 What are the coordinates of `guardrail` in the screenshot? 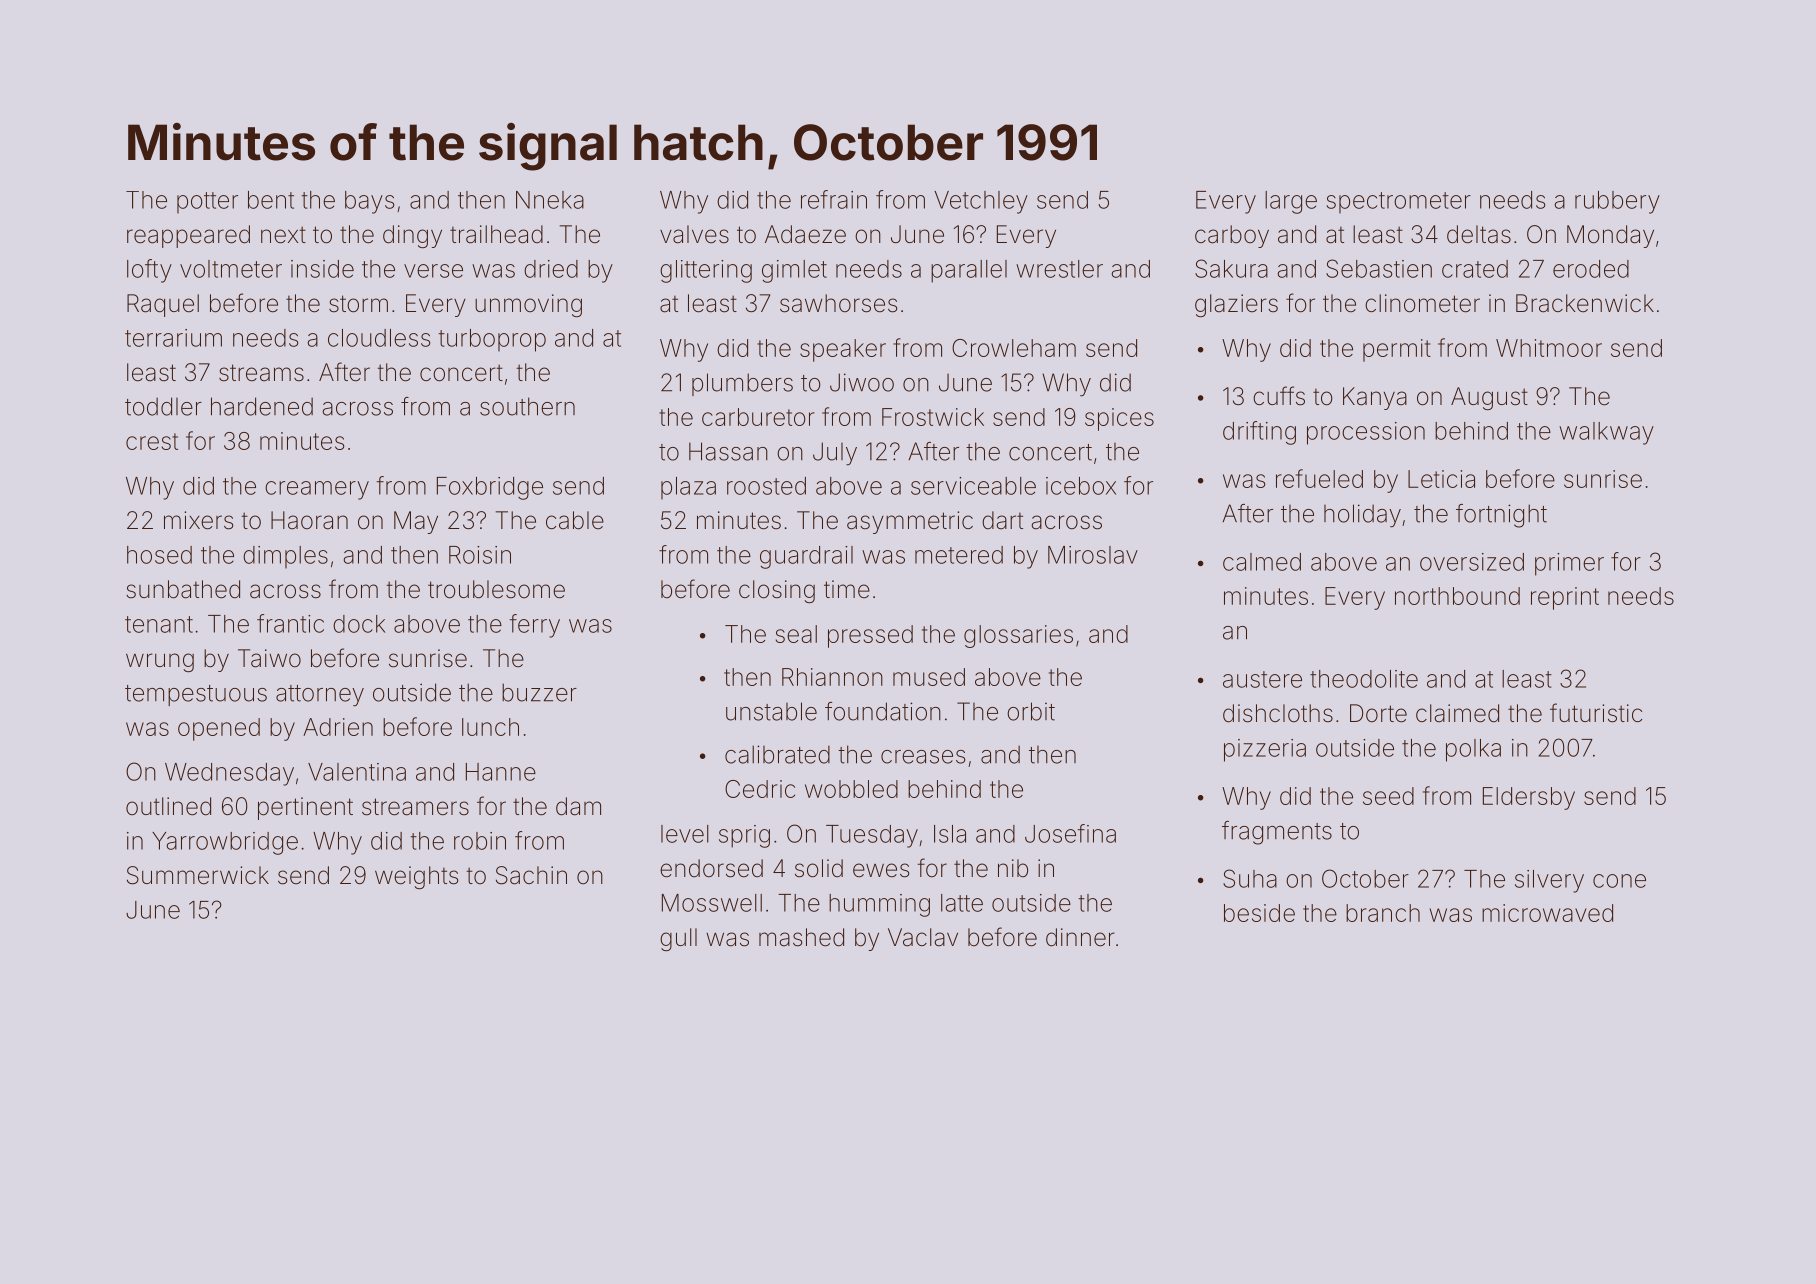 It's located at (806, 557).
